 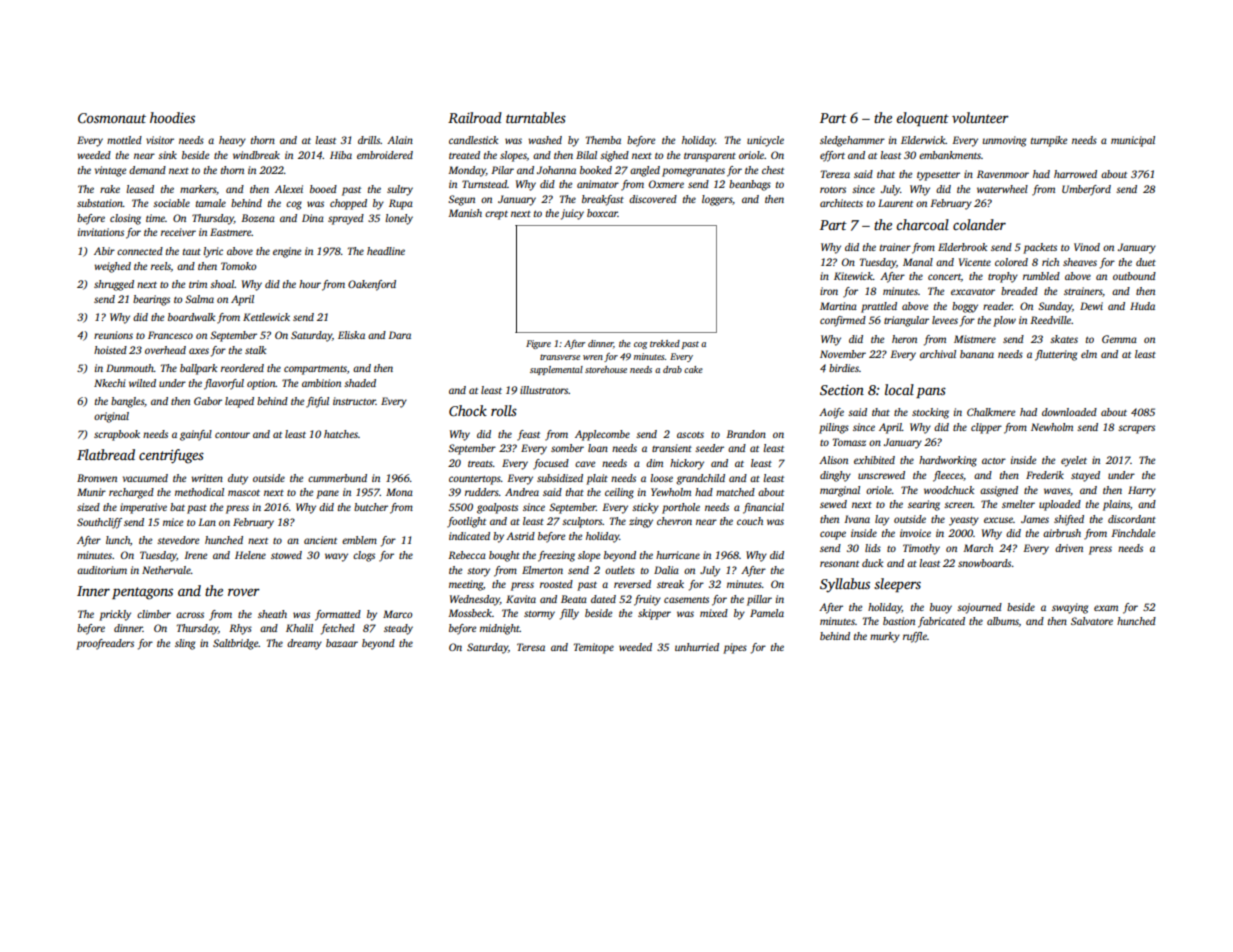 What do you see at coordinates (244, 493) in the screenshot?
I see `mascot` at bounding box center [244, 493].
